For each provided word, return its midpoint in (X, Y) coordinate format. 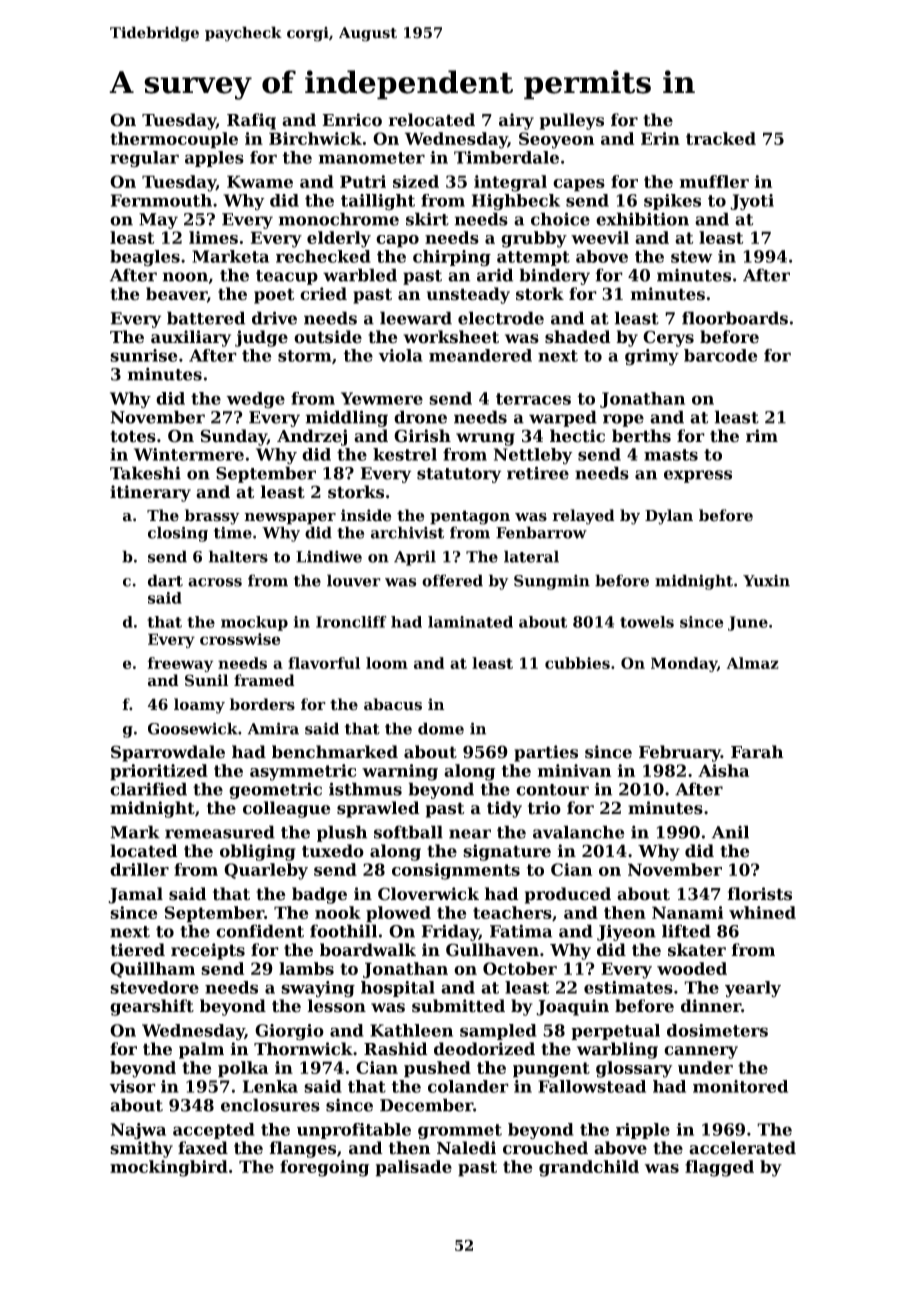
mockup (254, 623)
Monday (684, 664)
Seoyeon (556, 140)
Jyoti (752, 202)
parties (546, 753)
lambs (306, 968)
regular (144, 159)
